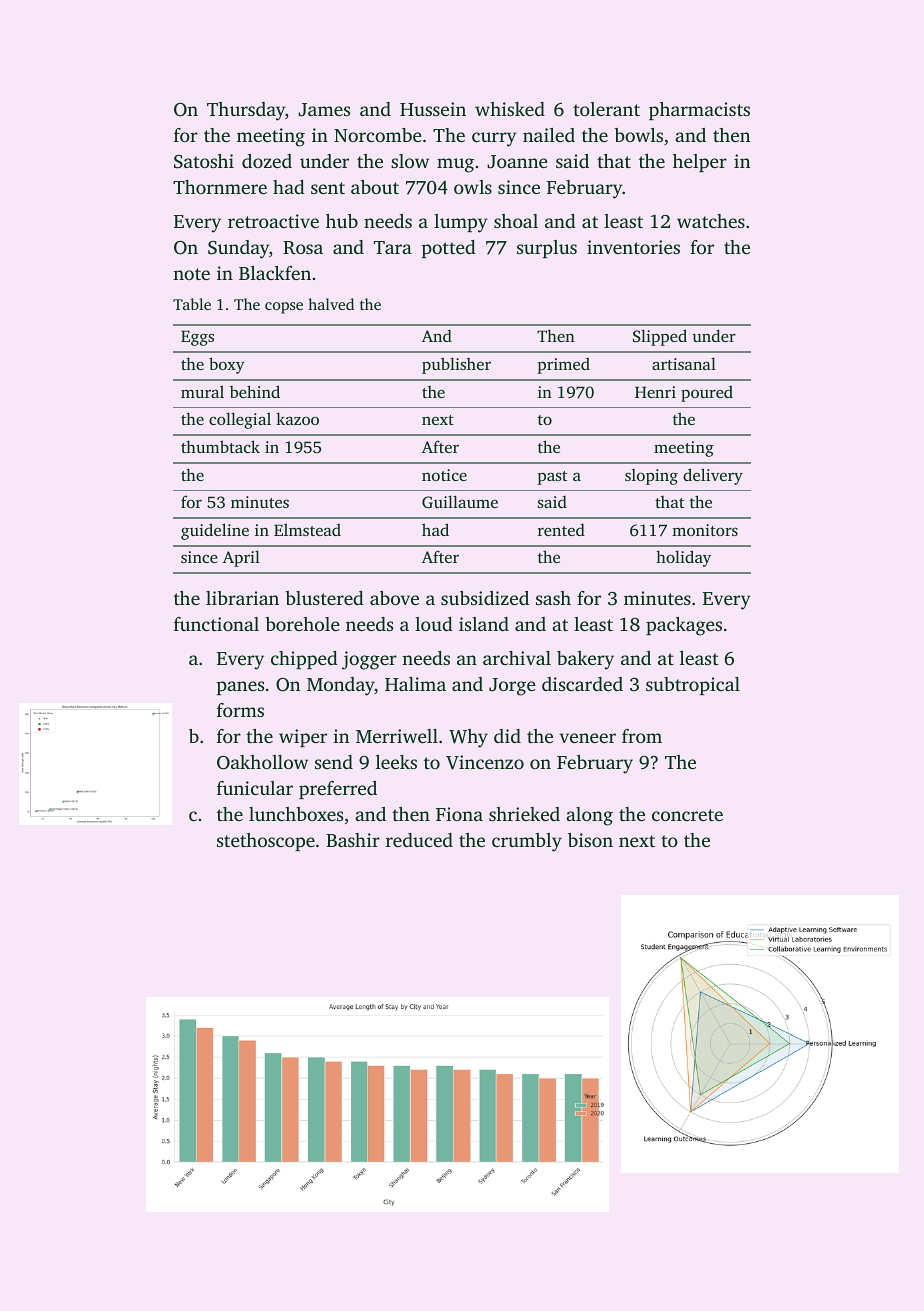 The image size is (924, 1311). I want to click on James, so click(324, 110).
